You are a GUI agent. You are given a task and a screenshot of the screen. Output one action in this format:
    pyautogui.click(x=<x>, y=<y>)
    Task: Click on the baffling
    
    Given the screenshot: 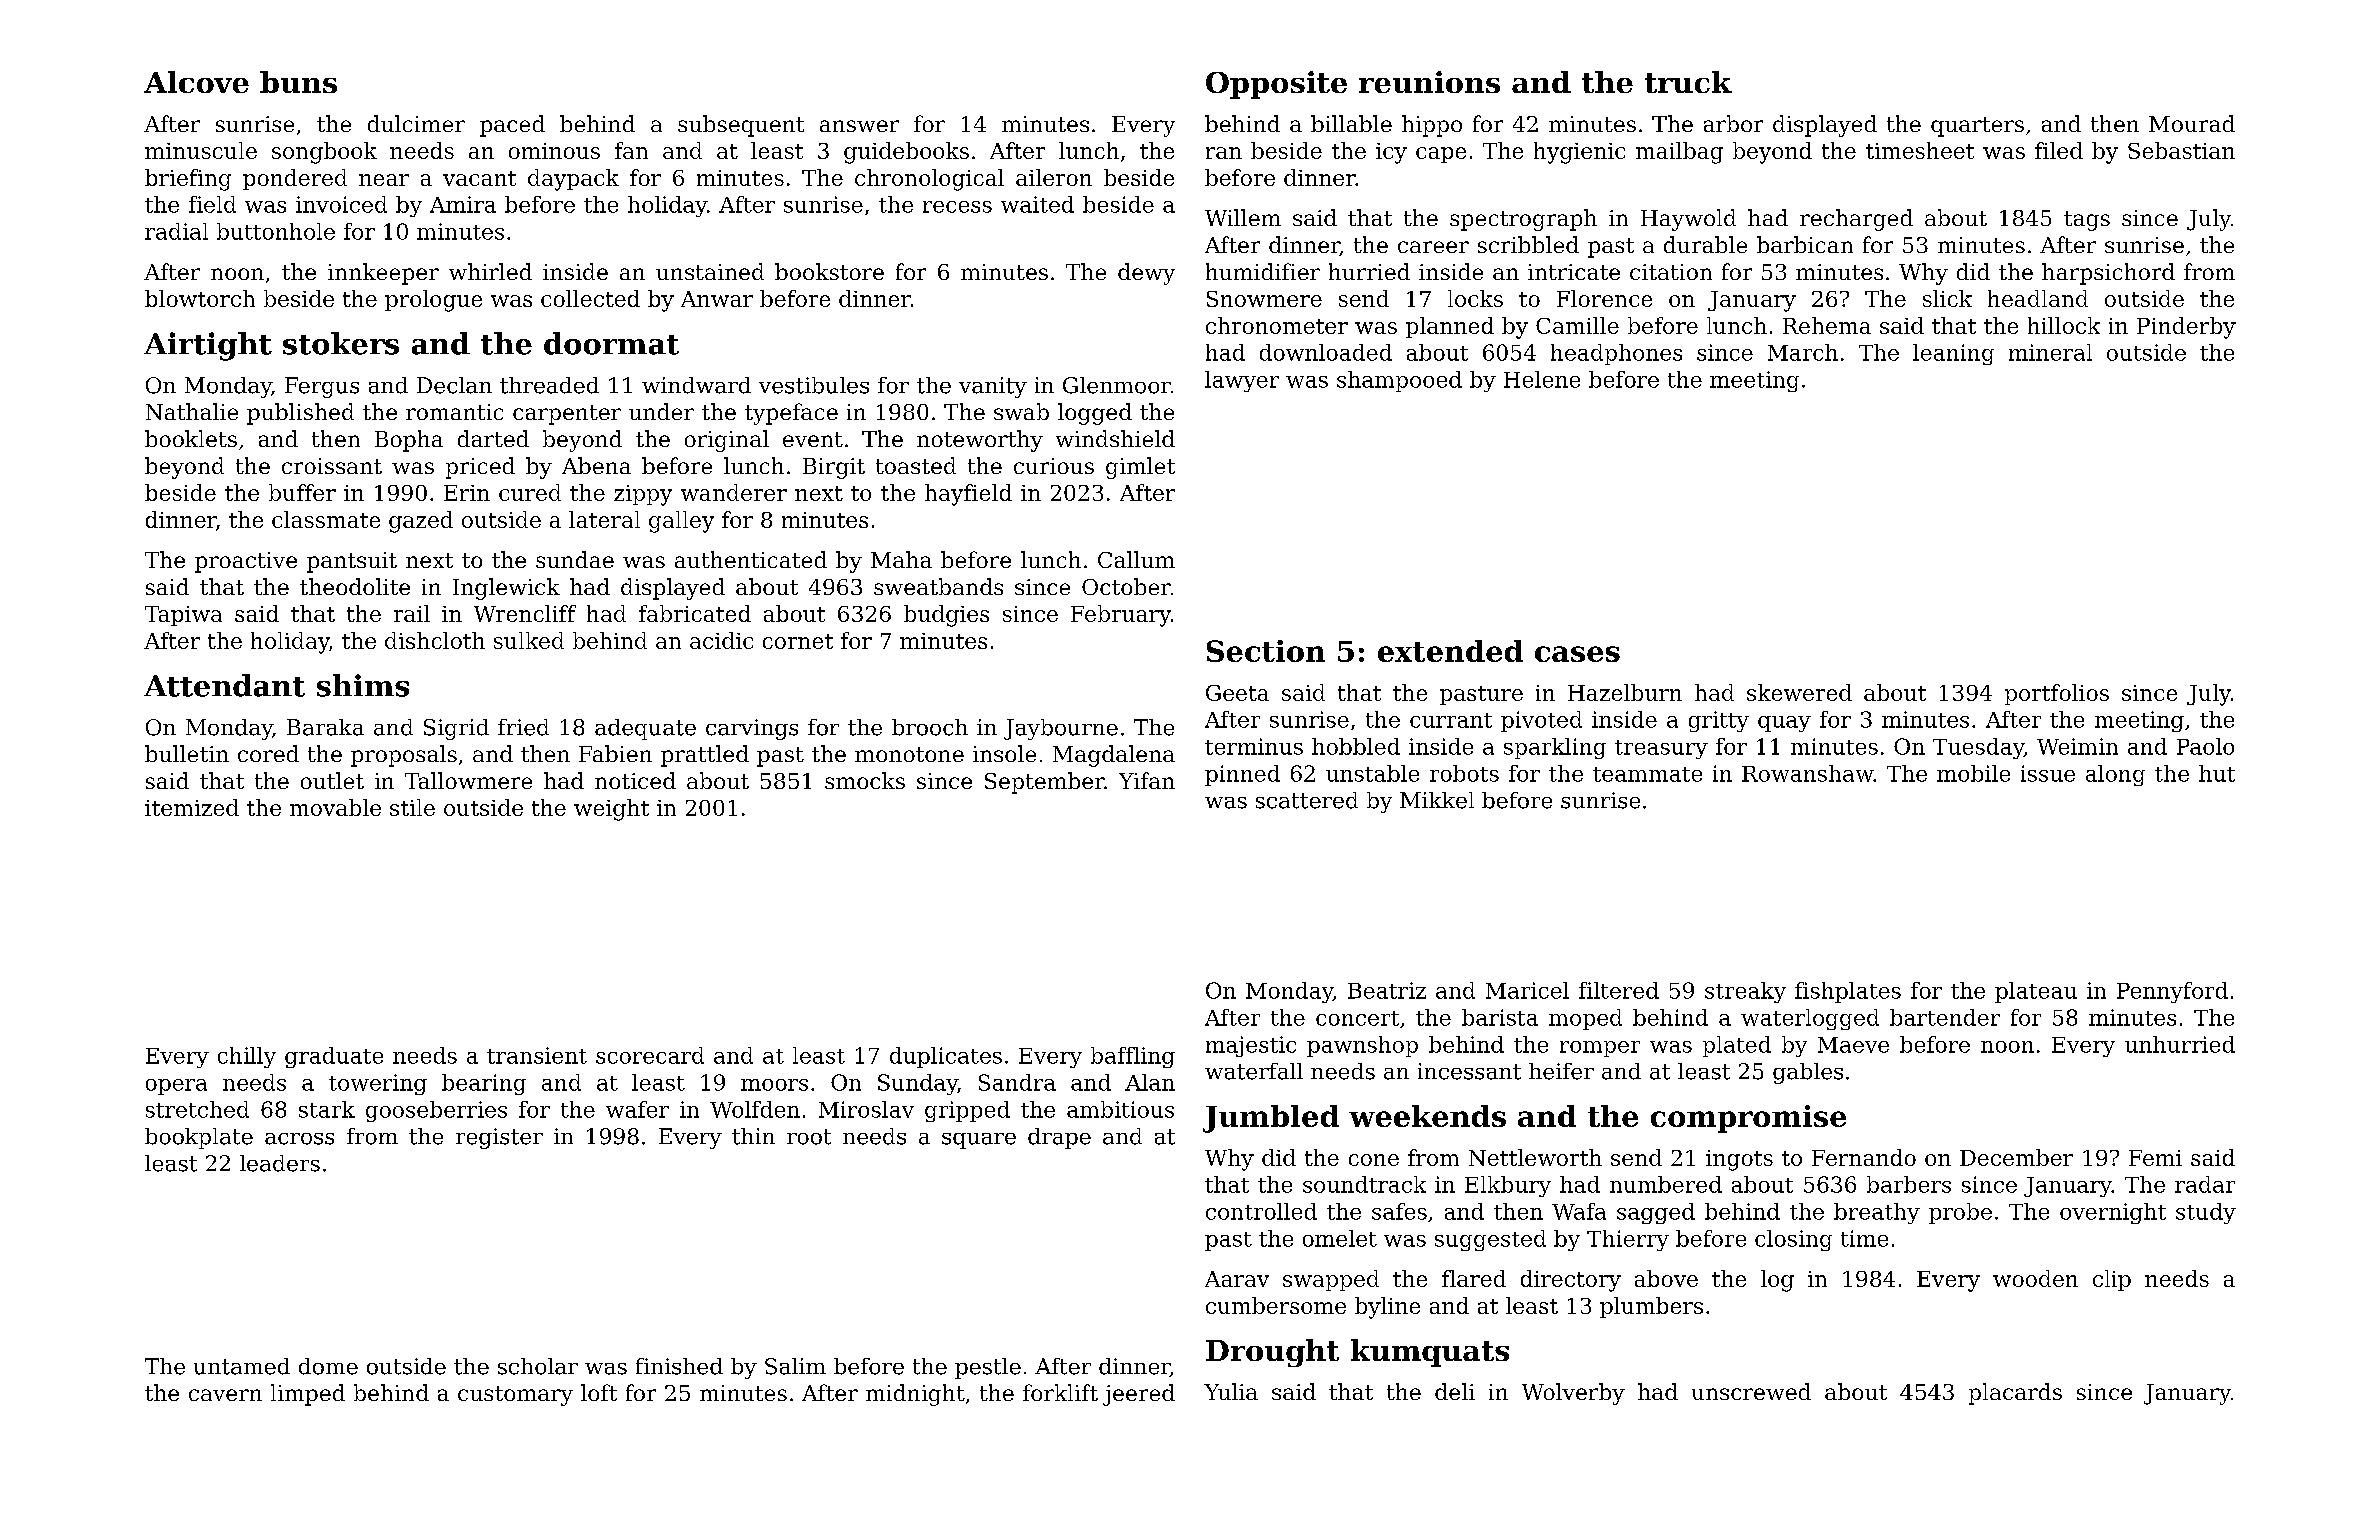 What is the action you would take?
    pyautogui.click(x=1133, y=1057)
